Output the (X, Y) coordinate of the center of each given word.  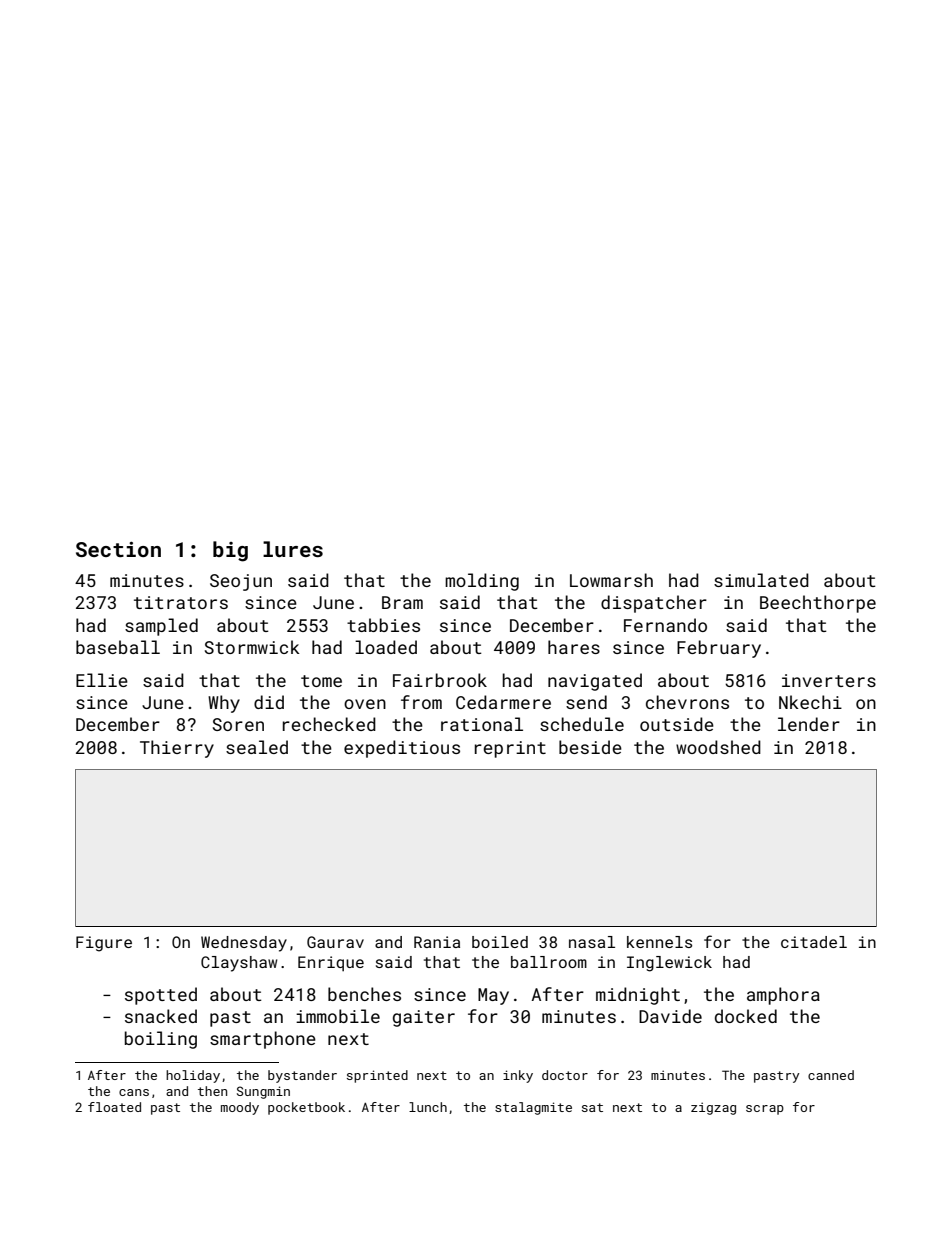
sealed (257, 747)
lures (293, 549)
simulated (761, 580)
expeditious (402, 749)
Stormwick (252, 647)
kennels (659, 942)
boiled (500, 942)
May (493, 996)
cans (134, 1092)
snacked (161, 1016)
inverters (829, 680)
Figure (104, 944)
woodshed (718, 747)
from (421, 702)
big (230, 551)
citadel (814, 942)
